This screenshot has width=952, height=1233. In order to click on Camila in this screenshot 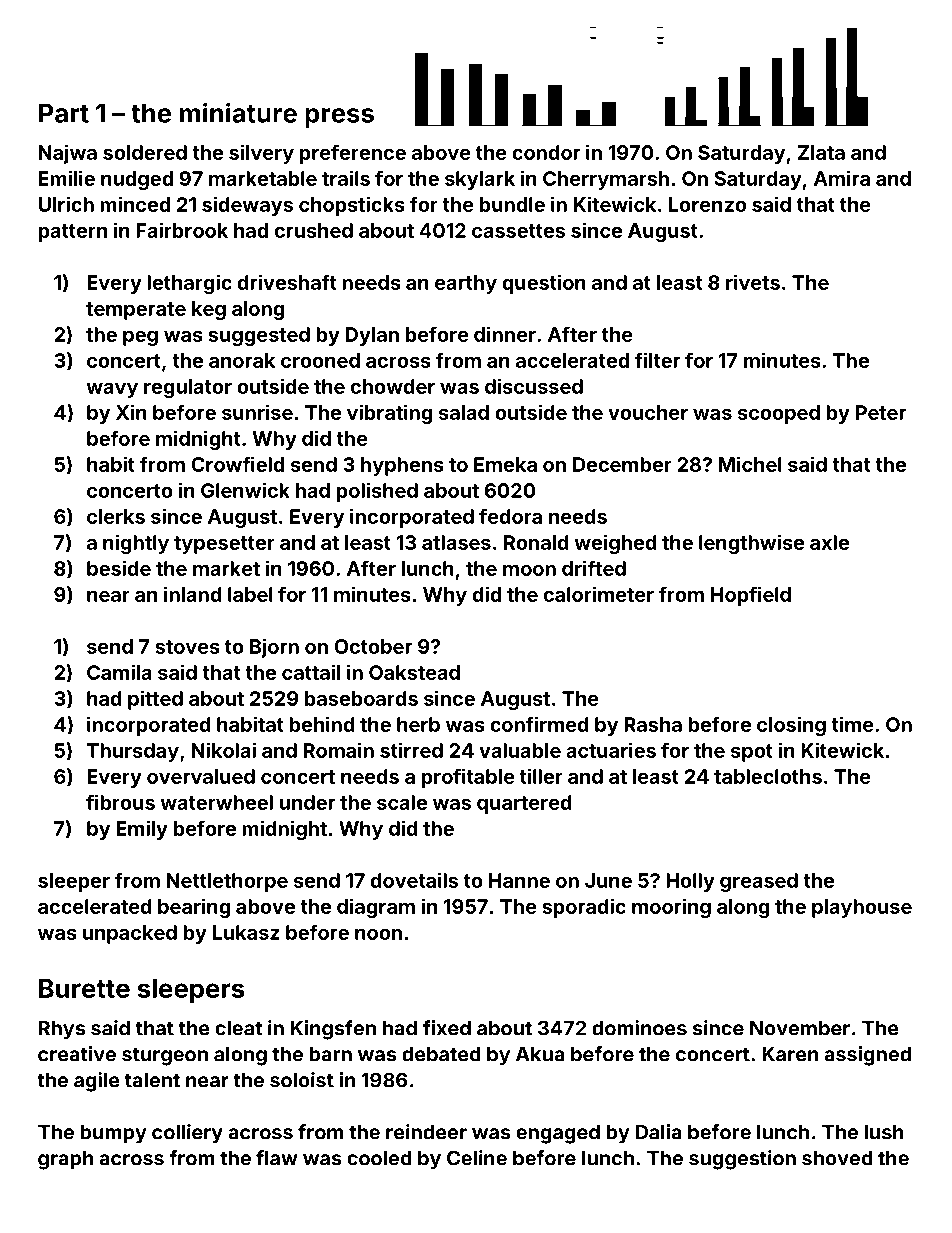, I will do `click(119, 672)`.
